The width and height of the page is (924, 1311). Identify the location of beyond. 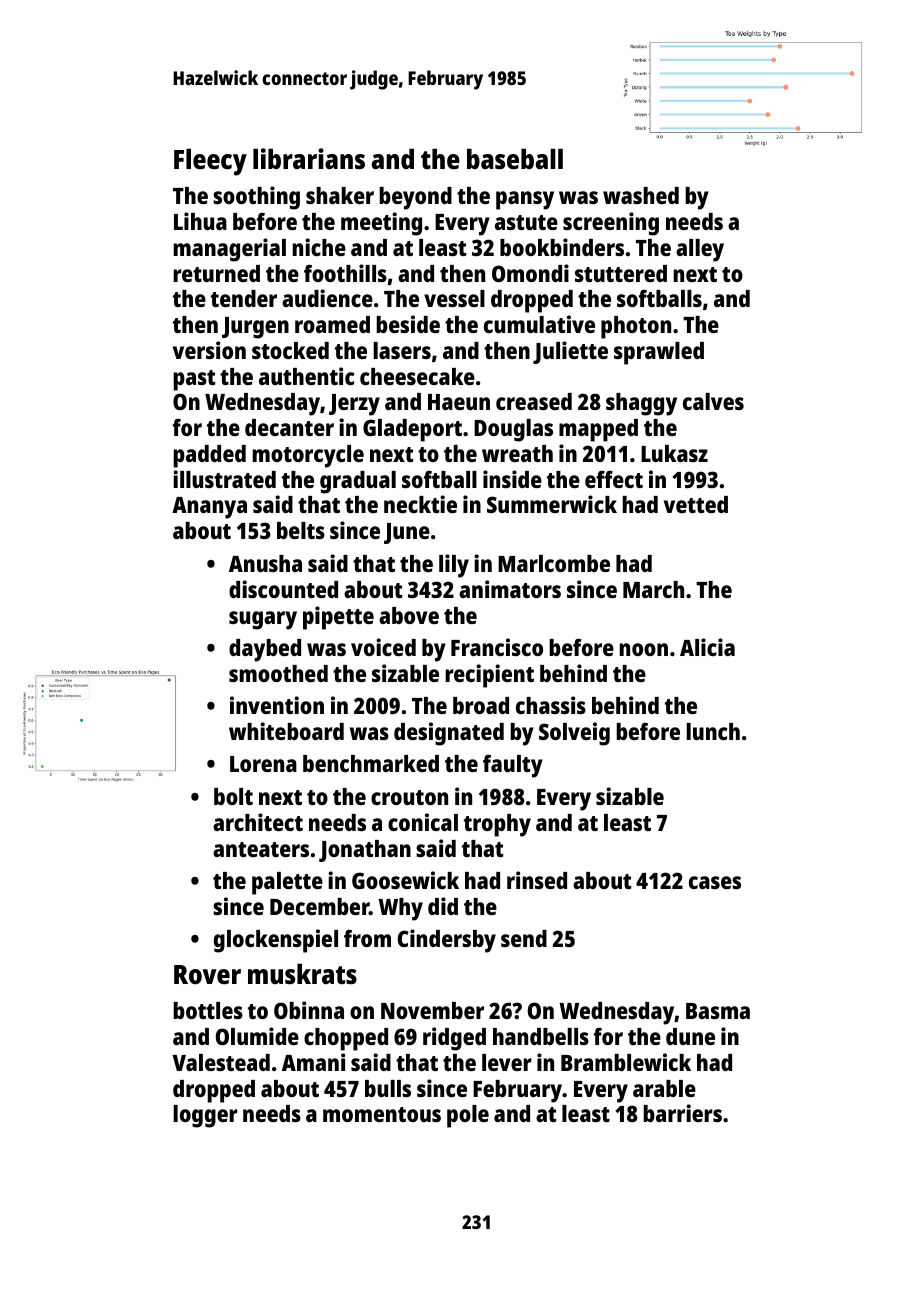
(415, 198).
